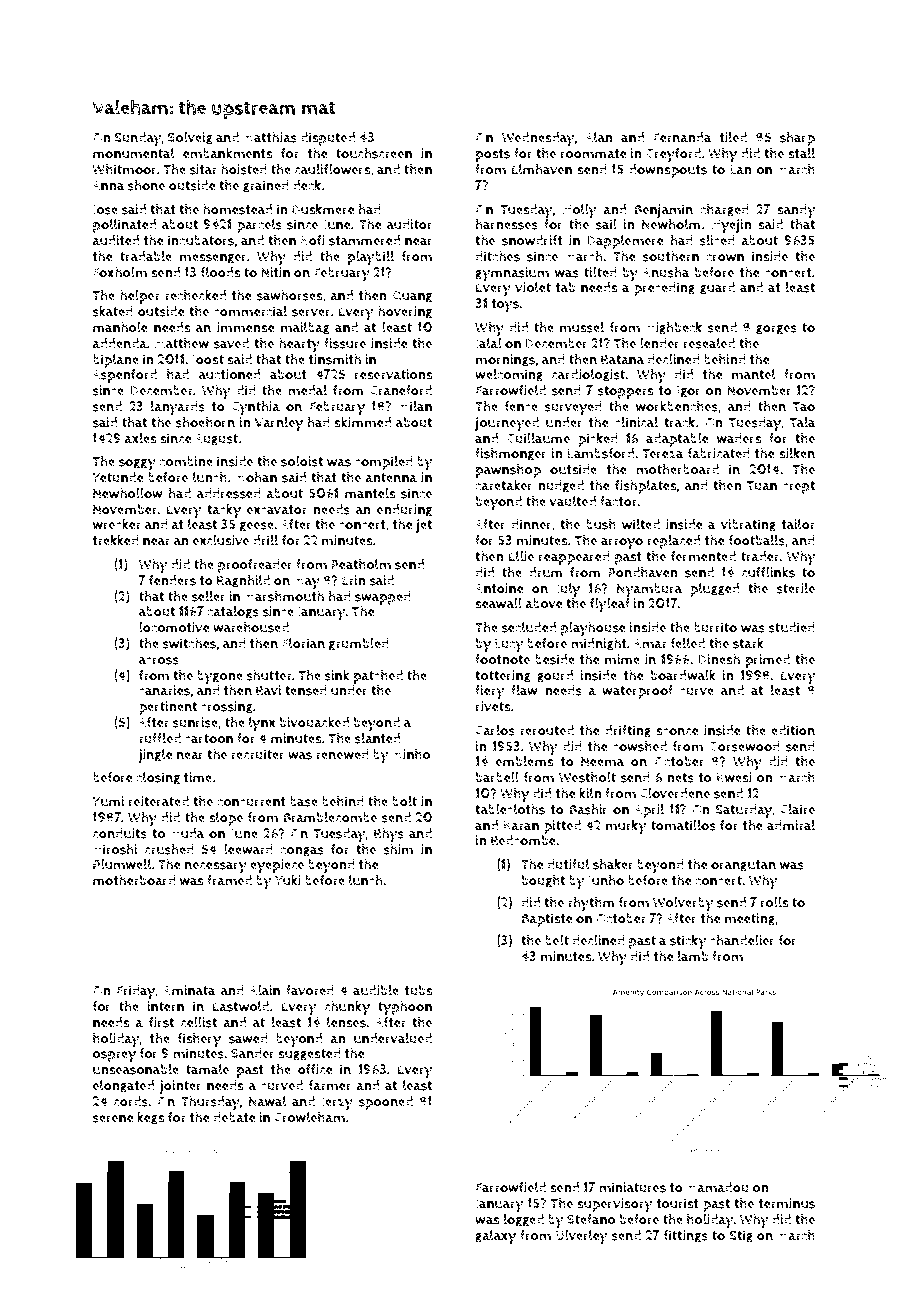 This screenshot has height=1316, width=908. I want to click on catalogs, so click(233, 612).
